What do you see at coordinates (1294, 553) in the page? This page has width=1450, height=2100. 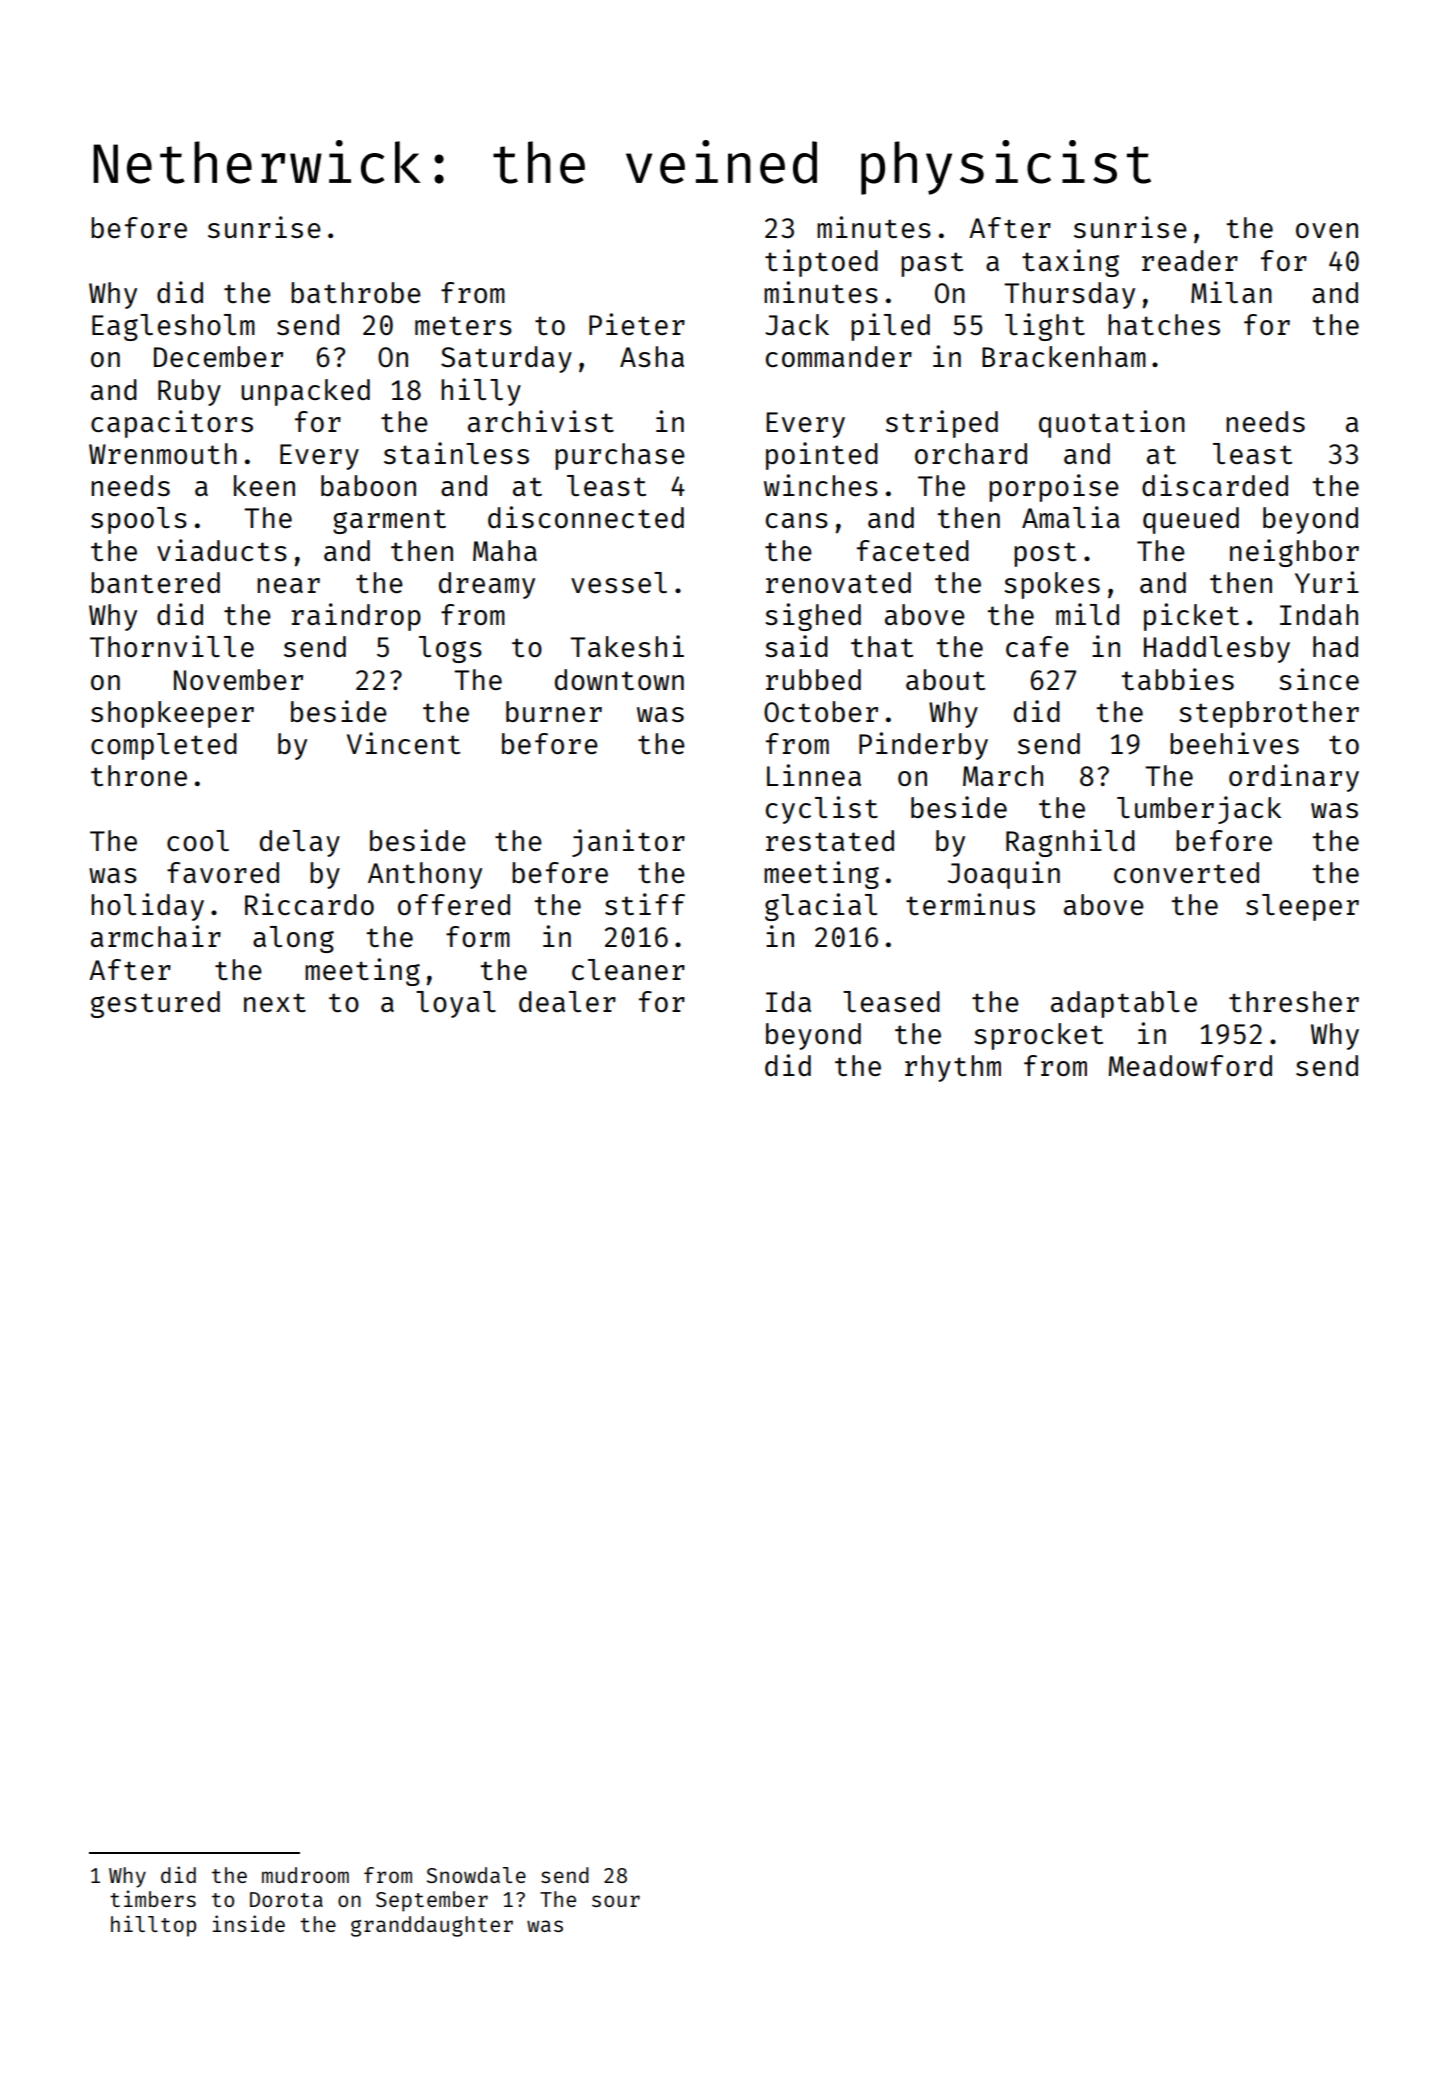 I see `neighbor` at bounding box center [1294, 553].
